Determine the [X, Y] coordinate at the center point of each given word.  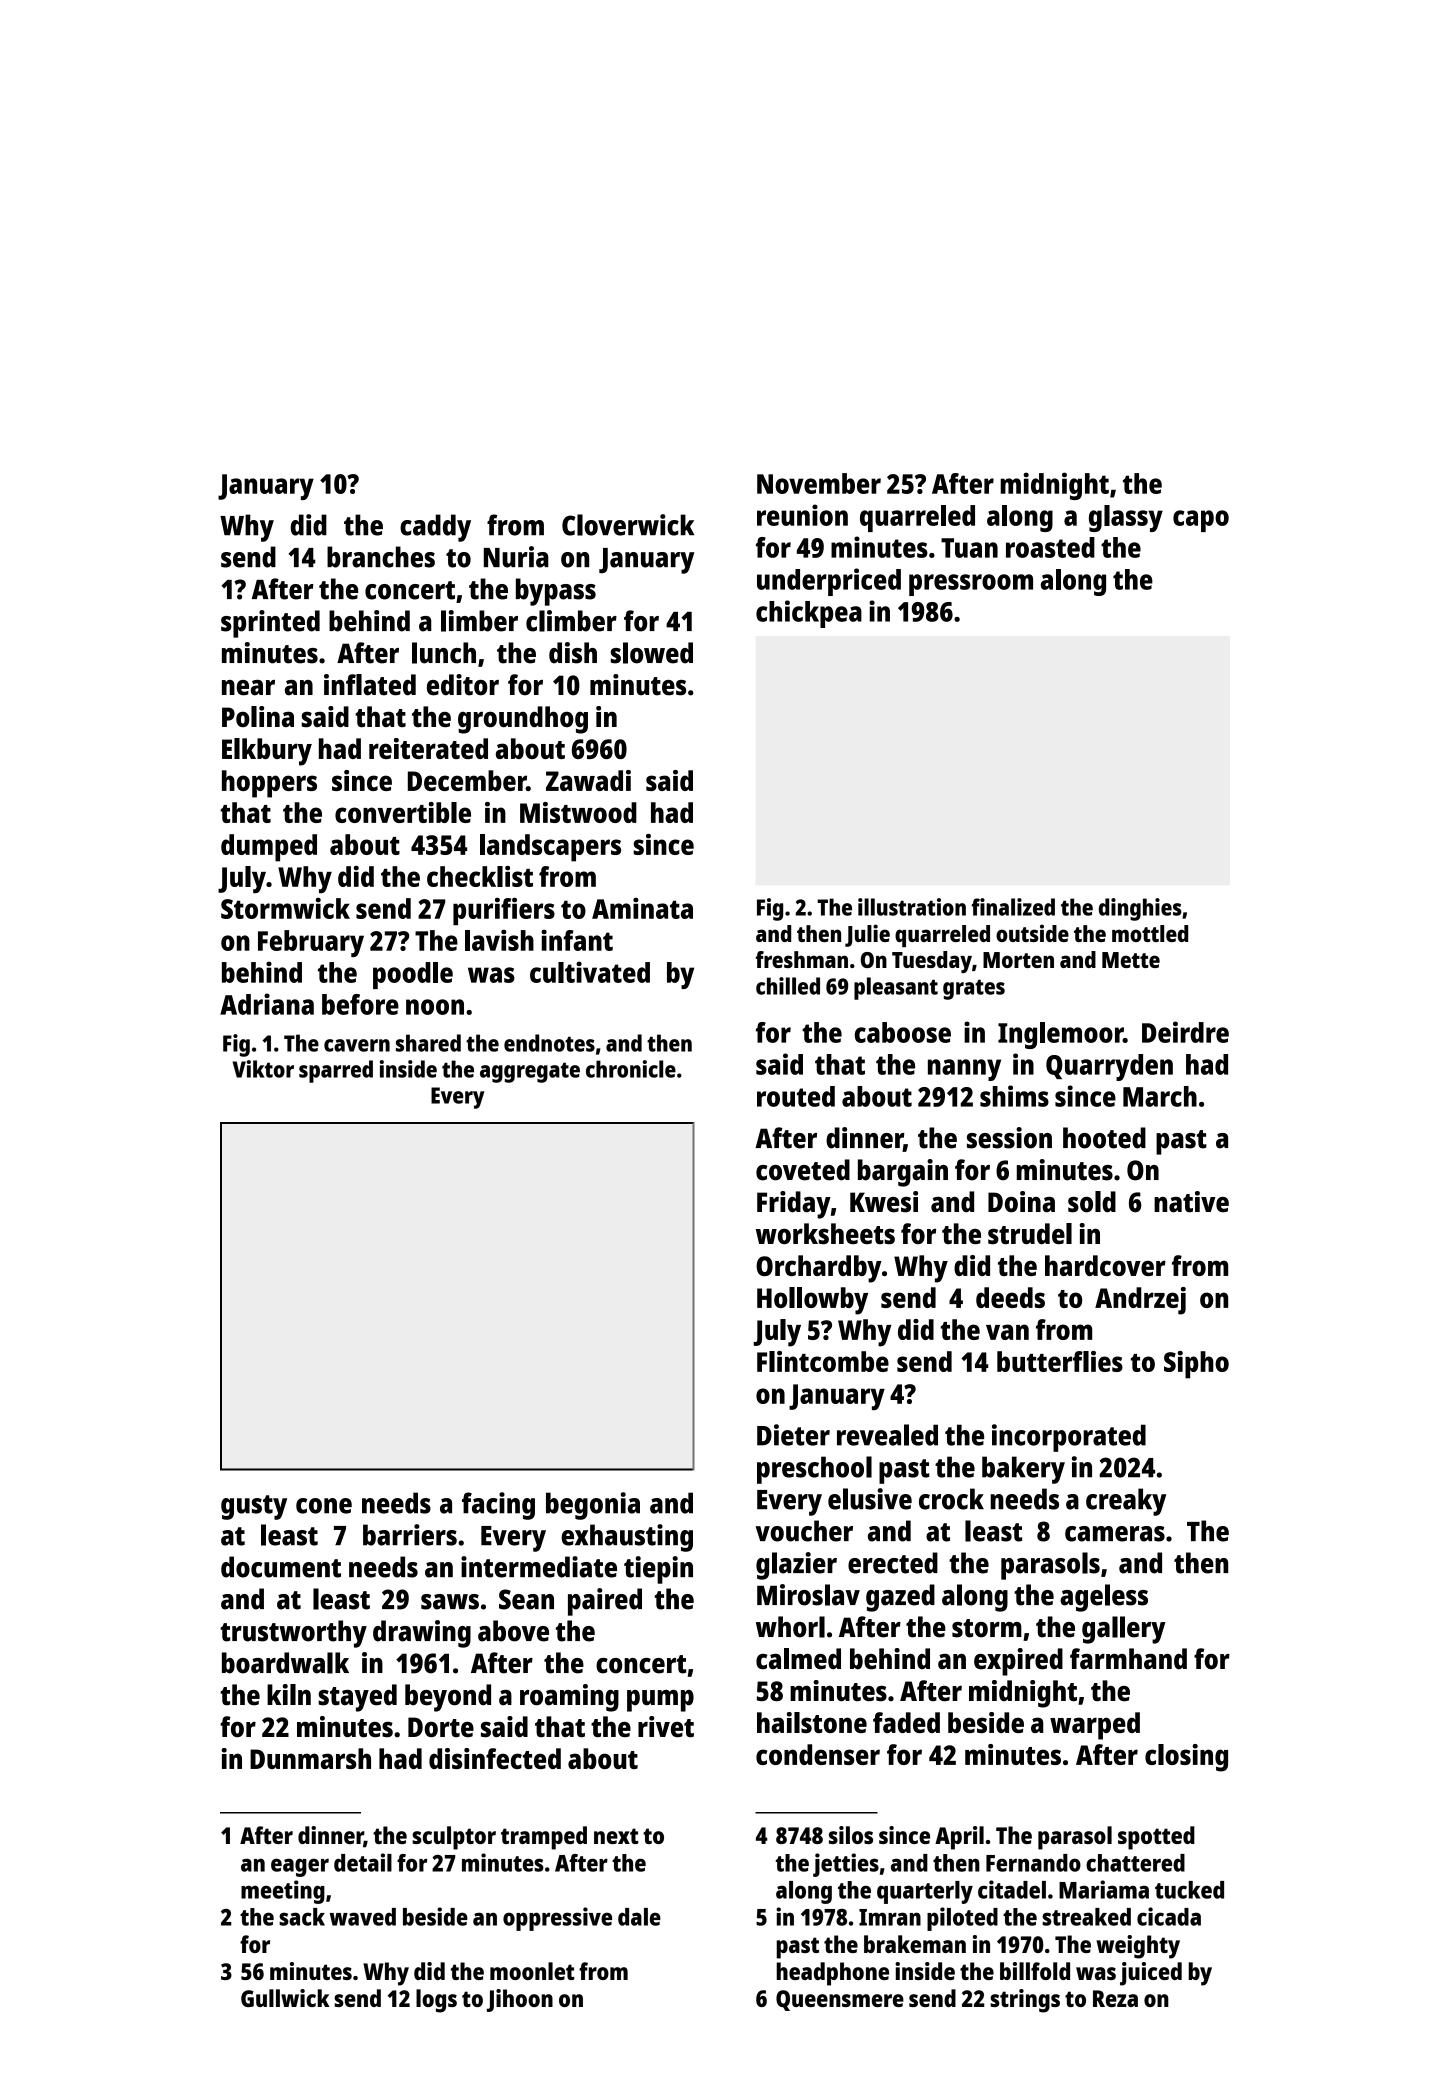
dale [639, 1917]
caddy [435, 528]
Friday [794, 1205]
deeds [1010, 1297]
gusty [254, 1507]
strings [1025, 2001]
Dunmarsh [310, 1758]
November [819, 483]
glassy [1126, 518]
